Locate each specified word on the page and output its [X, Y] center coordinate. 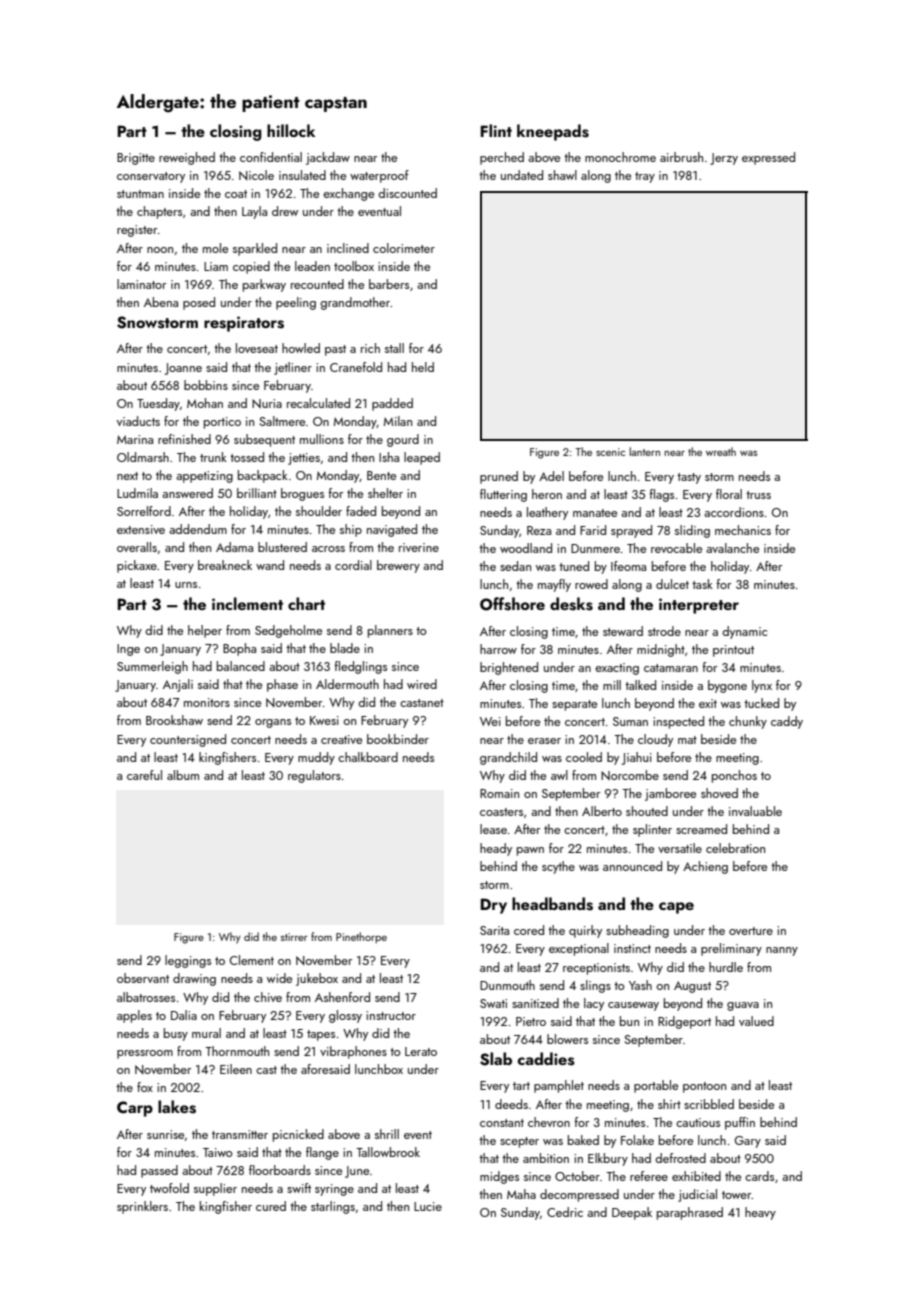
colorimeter [404, 248]
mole [215, 248]
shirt [669, 1104]
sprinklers [142, 1207]
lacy [594, 1004]
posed [199, 303]
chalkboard [368, 757]
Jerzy [724, 159]
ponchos [734, 776]
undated [522, 175]
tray [645, 177]
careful [144, 775]
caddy [787, 722]
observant [143, 978]
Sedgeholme [288, 631]
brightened [509, 668]
